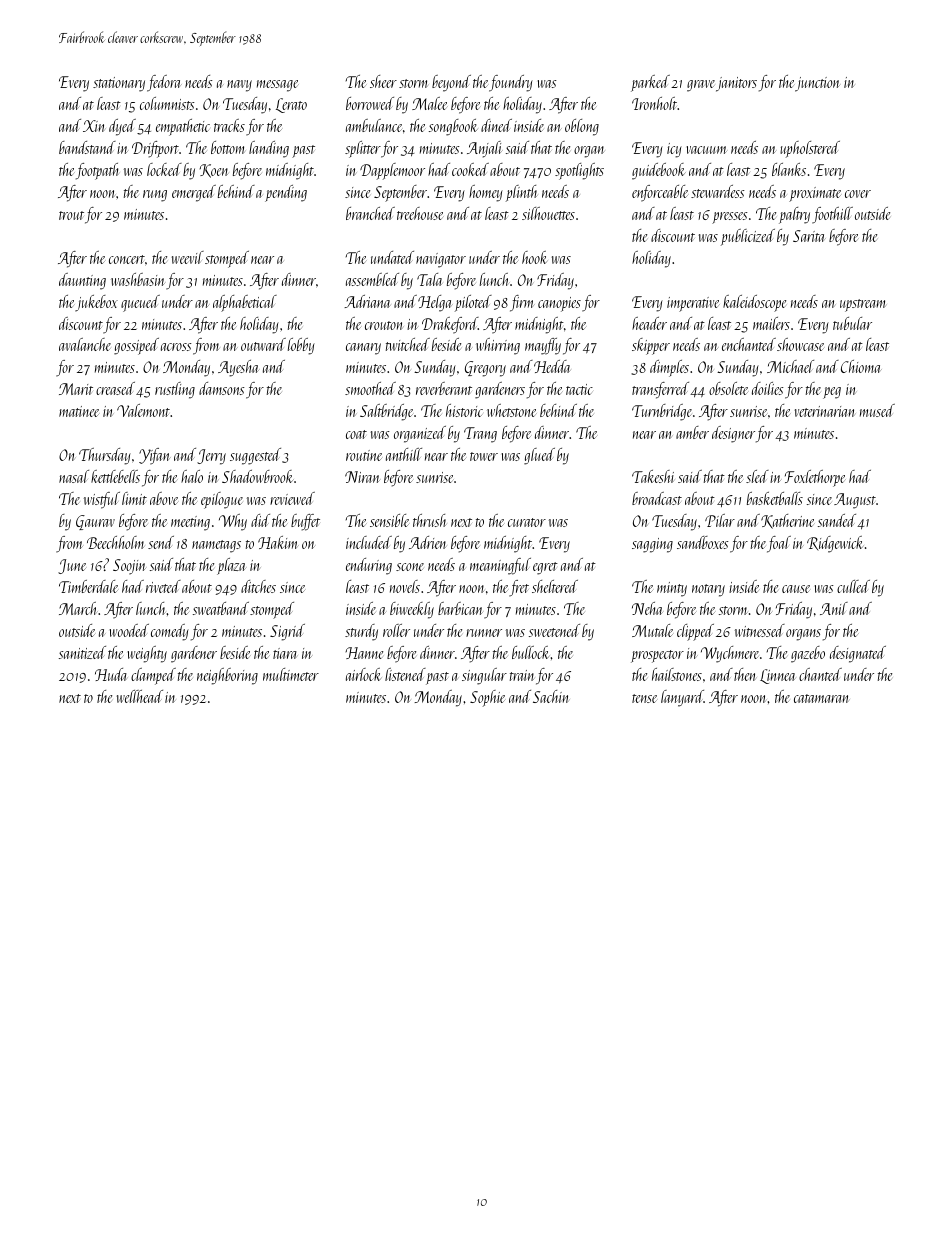 The image size is (952, 1233). What do you see at coordinates (498, 346) in the image?
I see `whirring` at bounding box center [498, 346].
